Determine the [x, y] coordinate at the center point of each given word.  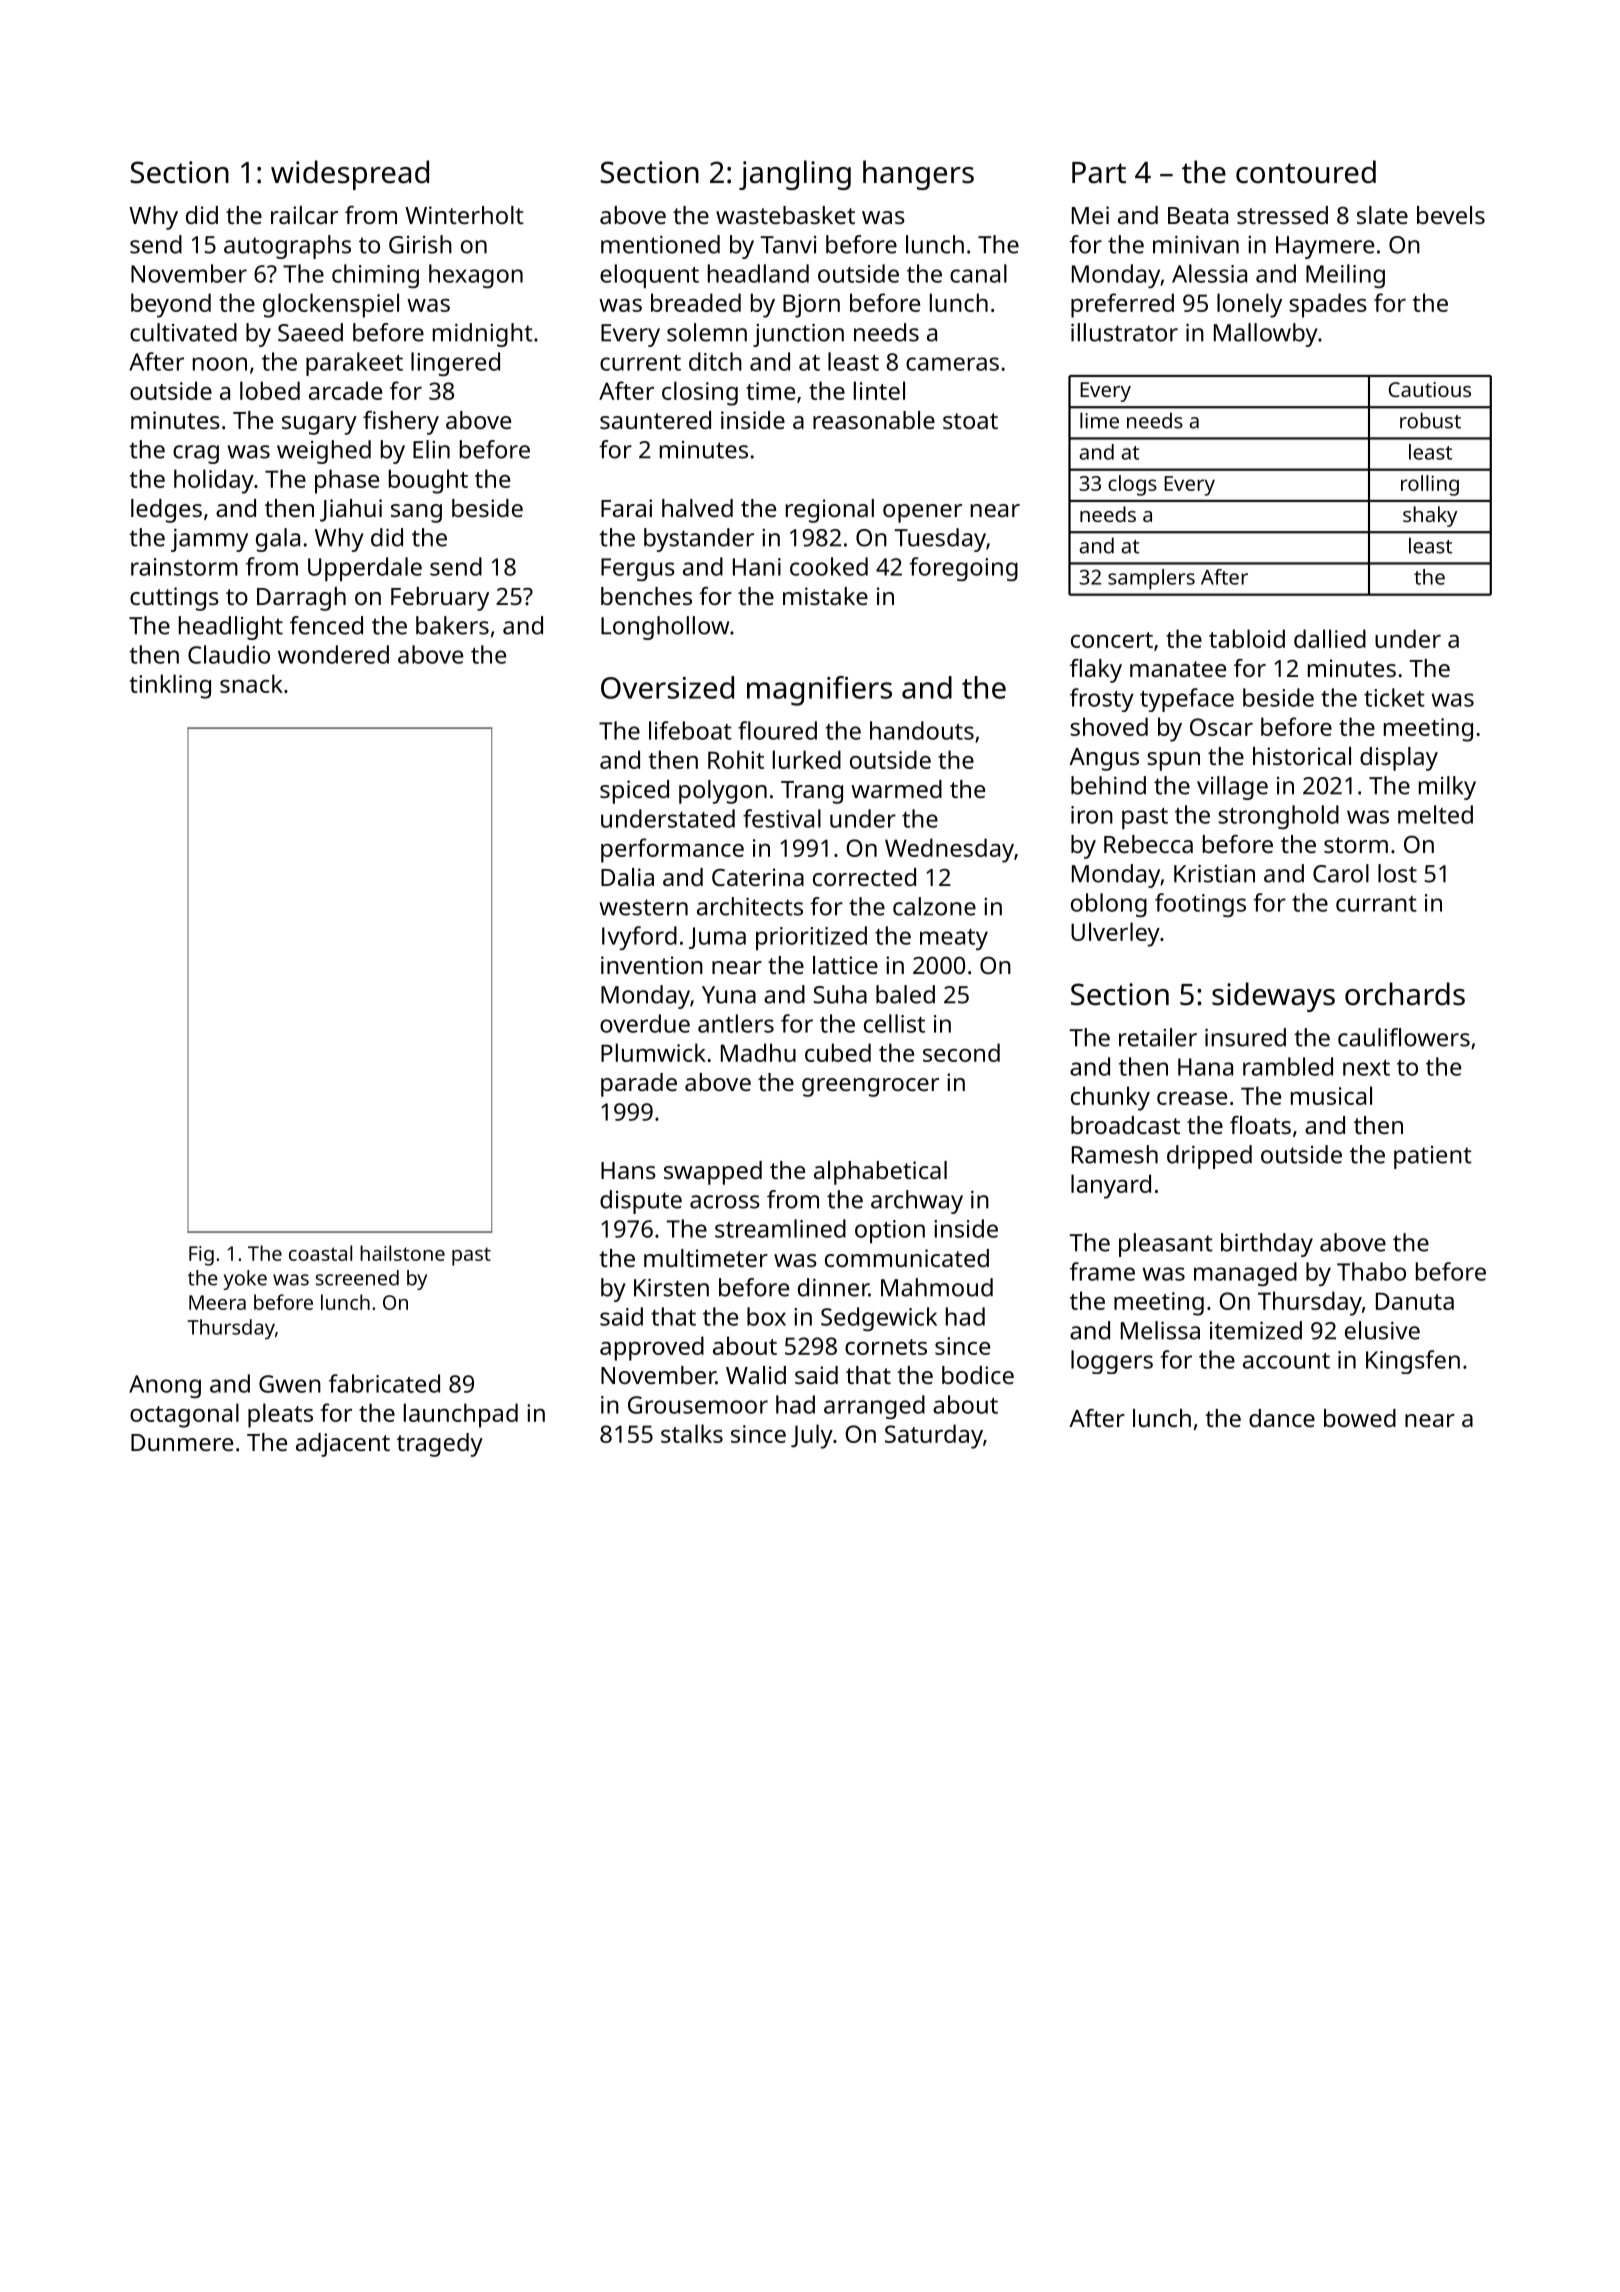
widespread [350, 175]
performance [672, 850]
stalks [692, 1433]
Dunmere [182, 1442]
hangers [918, 175]
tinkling [170, 686]
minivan [1196, 244]
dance [1282, 1418]
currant [1376, 904]
